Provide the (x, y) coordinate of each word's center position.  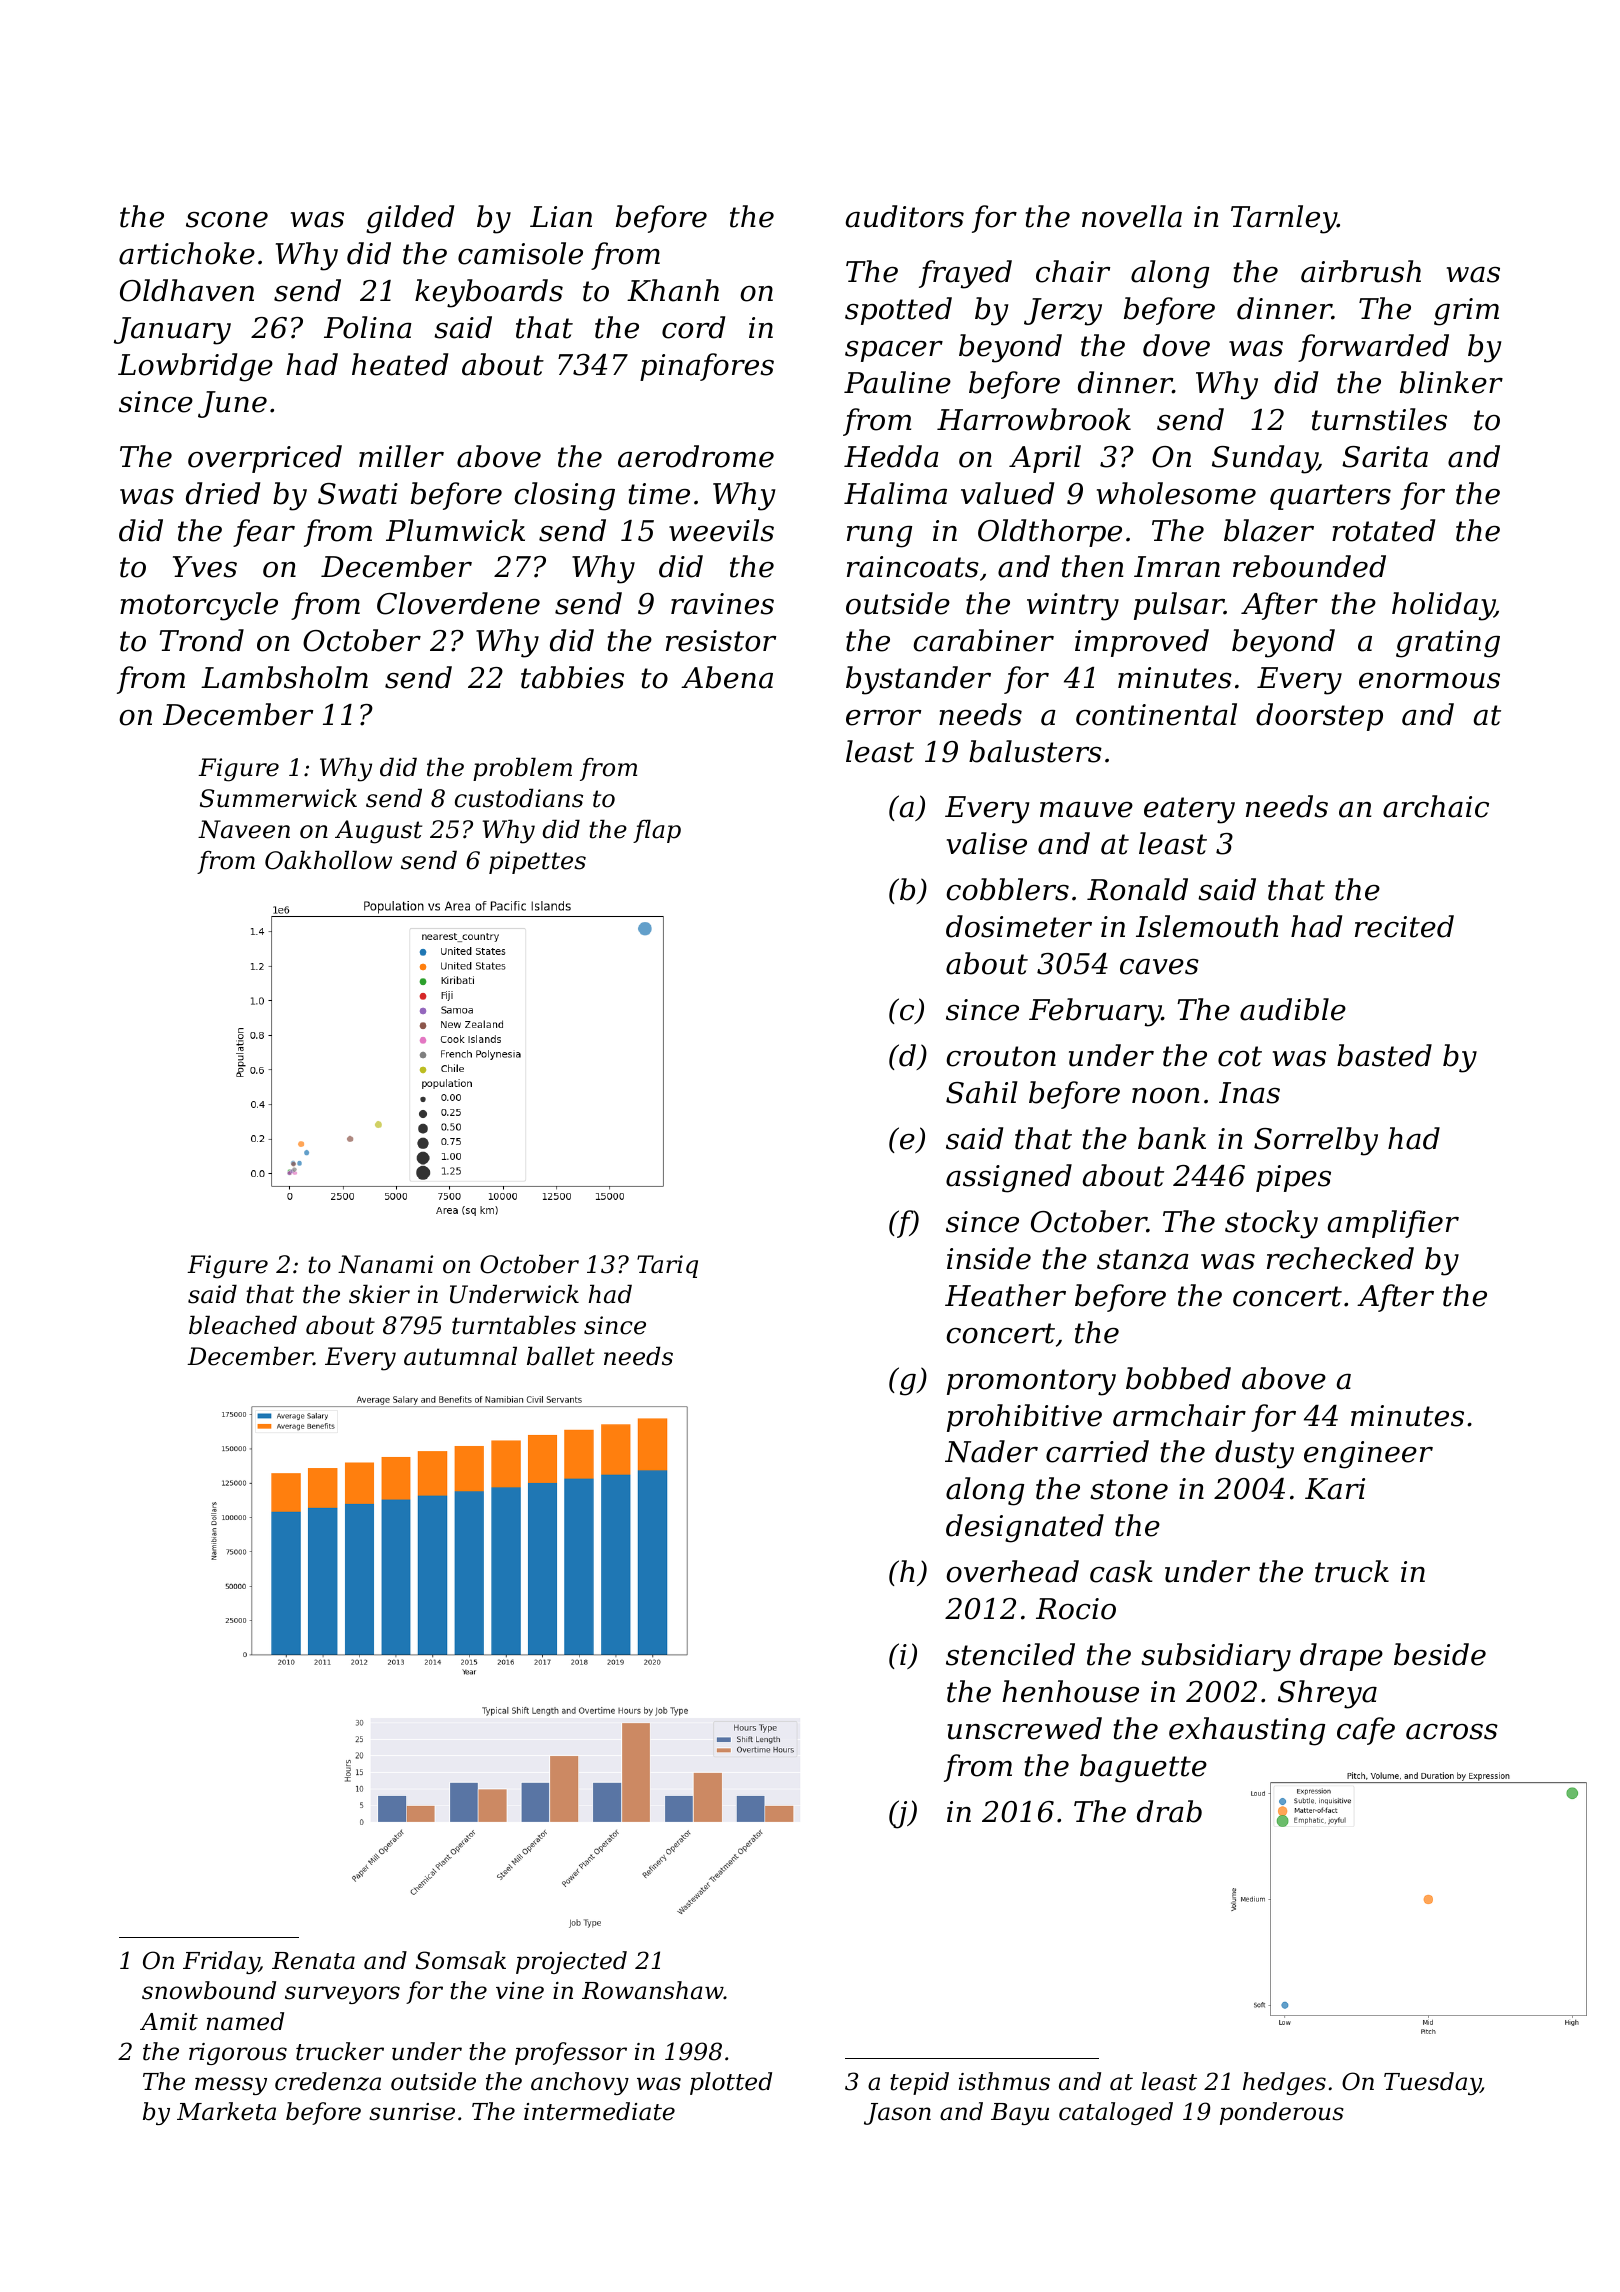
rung (879, 537)
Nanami (385, 1264)
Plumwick (455, 530)
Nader (991, 1451)
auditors (905, 216)
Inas (1249, 1093)
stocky (1271, 1224)
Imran (1177, 567)
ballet (561, 1356)
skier (379, 1294)
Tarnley (1284, 219)
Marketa (226, 2111)
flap (657, 831)
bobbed (1178, 1378)
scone (227, 220)
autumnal (460, 1356)
